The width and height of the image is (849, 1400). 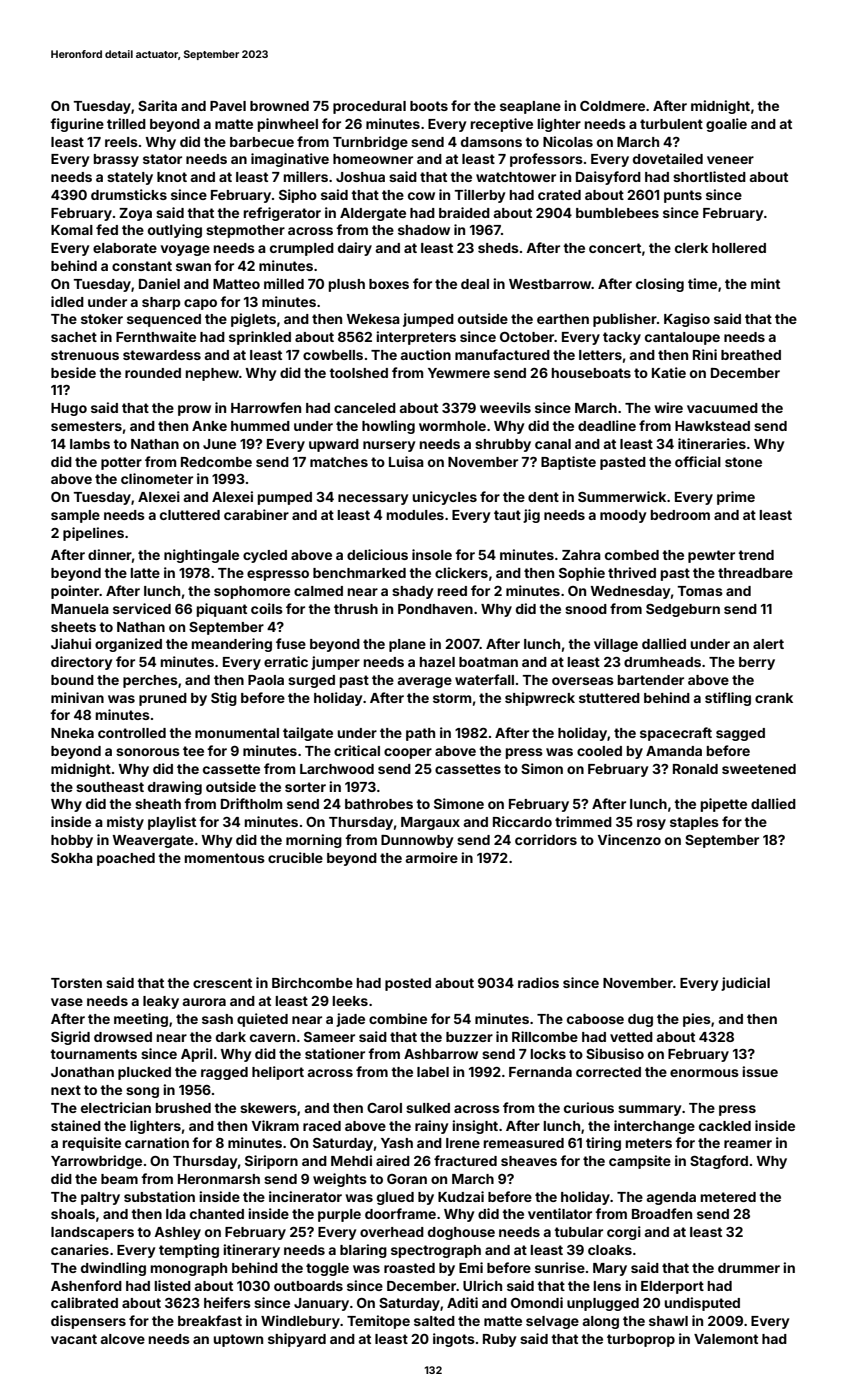 What do you see at coordinates (730, 160) in the image?
I see `veneer` at bounding box center [730, 160].
